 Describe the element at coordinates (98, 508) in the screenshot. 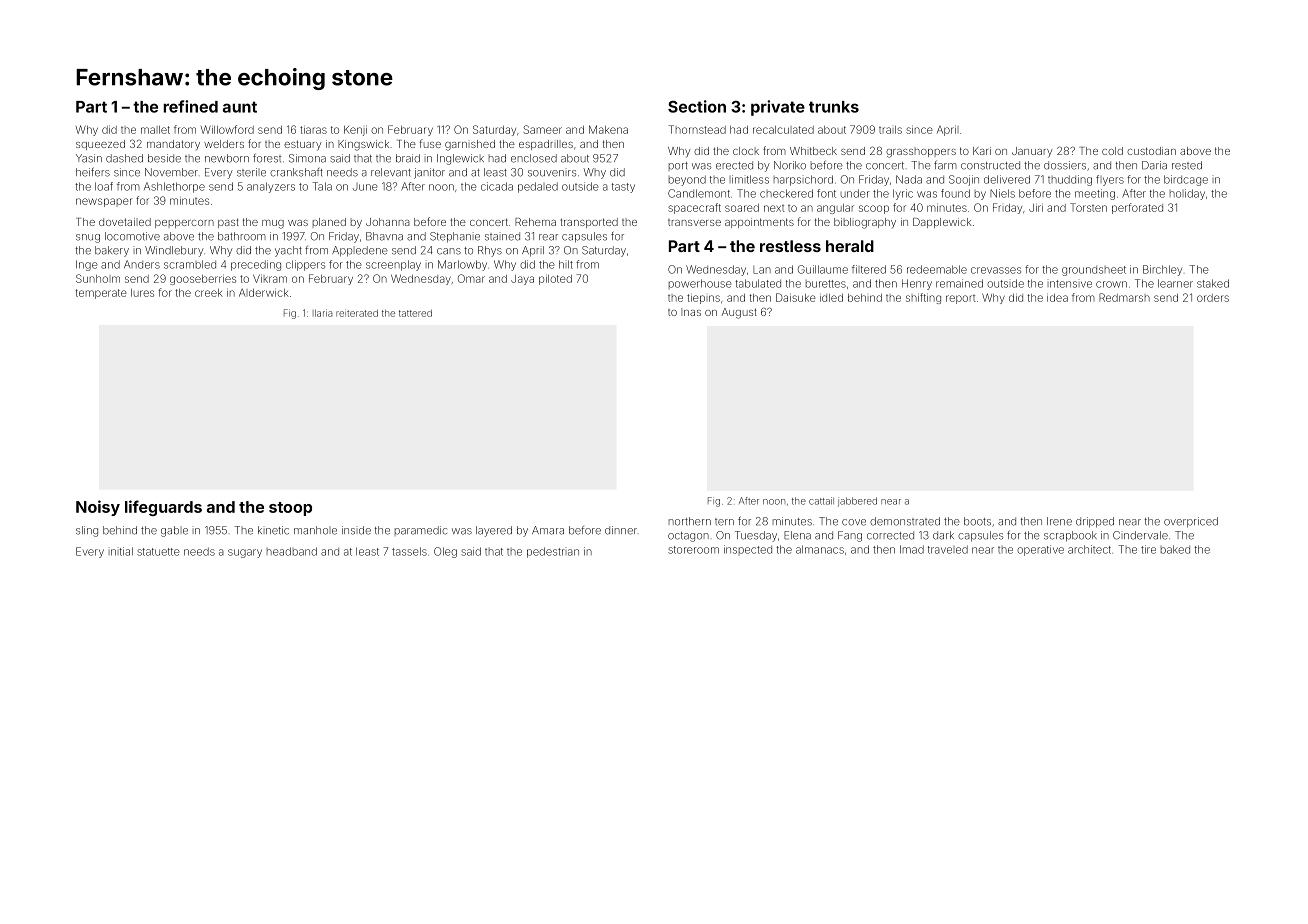

I see `Noisy` at that location.
